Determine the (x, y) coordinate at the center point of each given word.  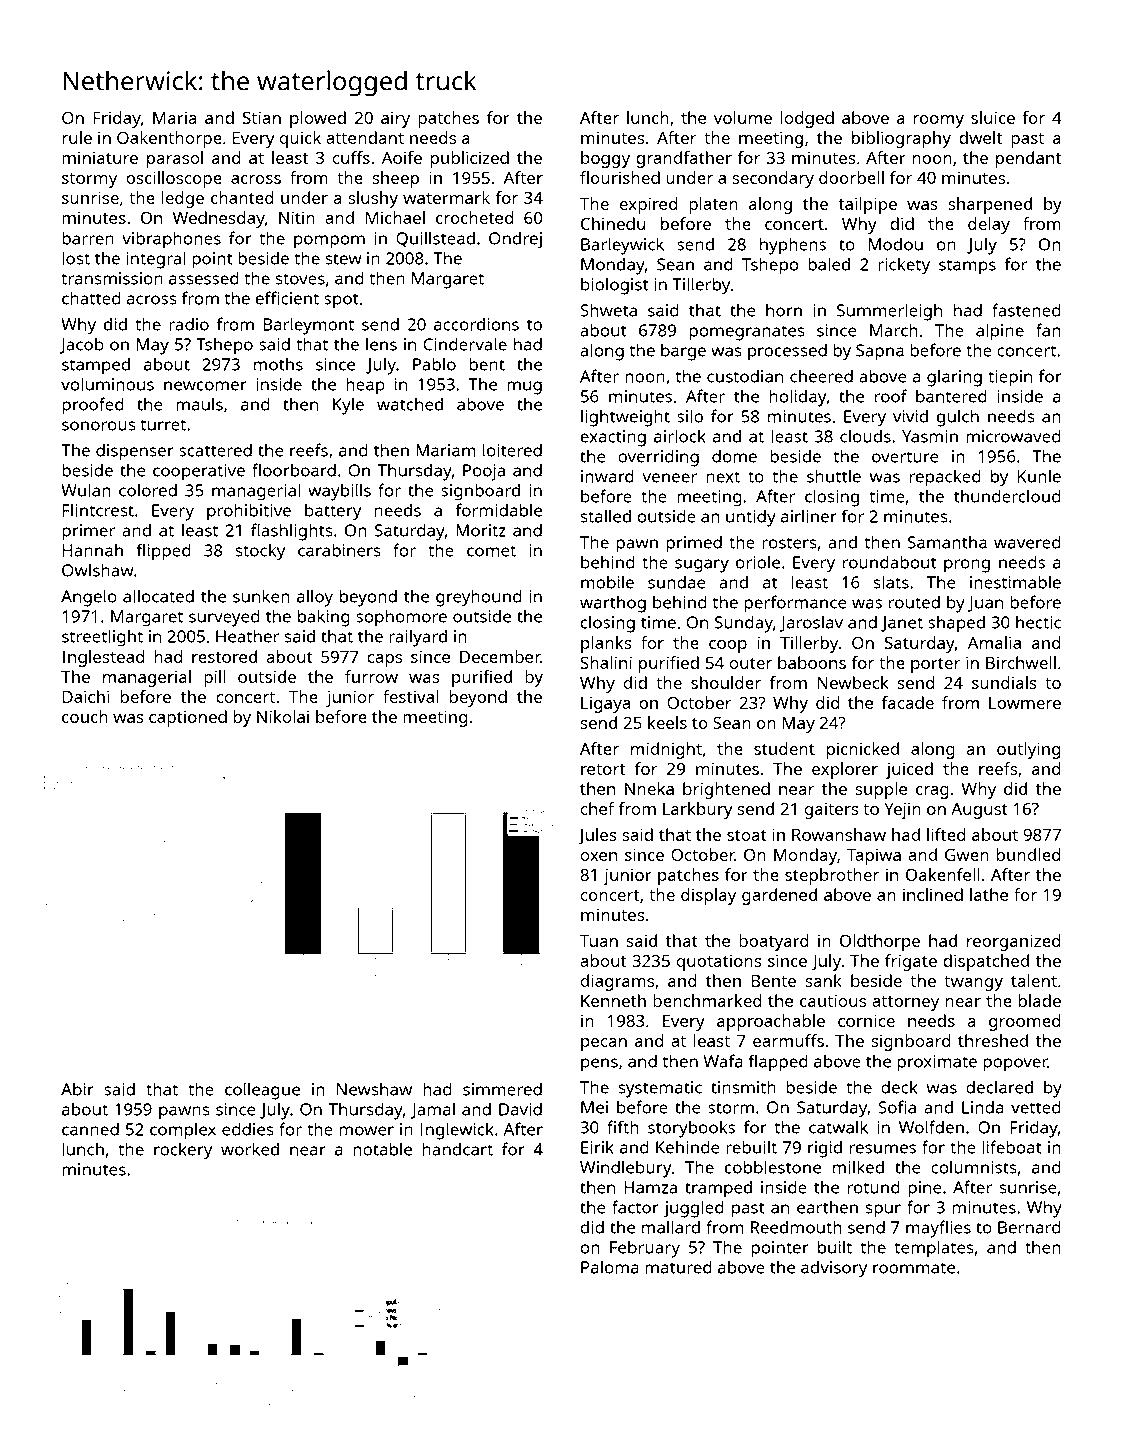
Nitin (297, 217)
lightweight (625, 418)
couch (85, 716)
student (784, 748)
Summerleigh (889, 312)
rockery (183, 1151)
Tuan (599, 940)
